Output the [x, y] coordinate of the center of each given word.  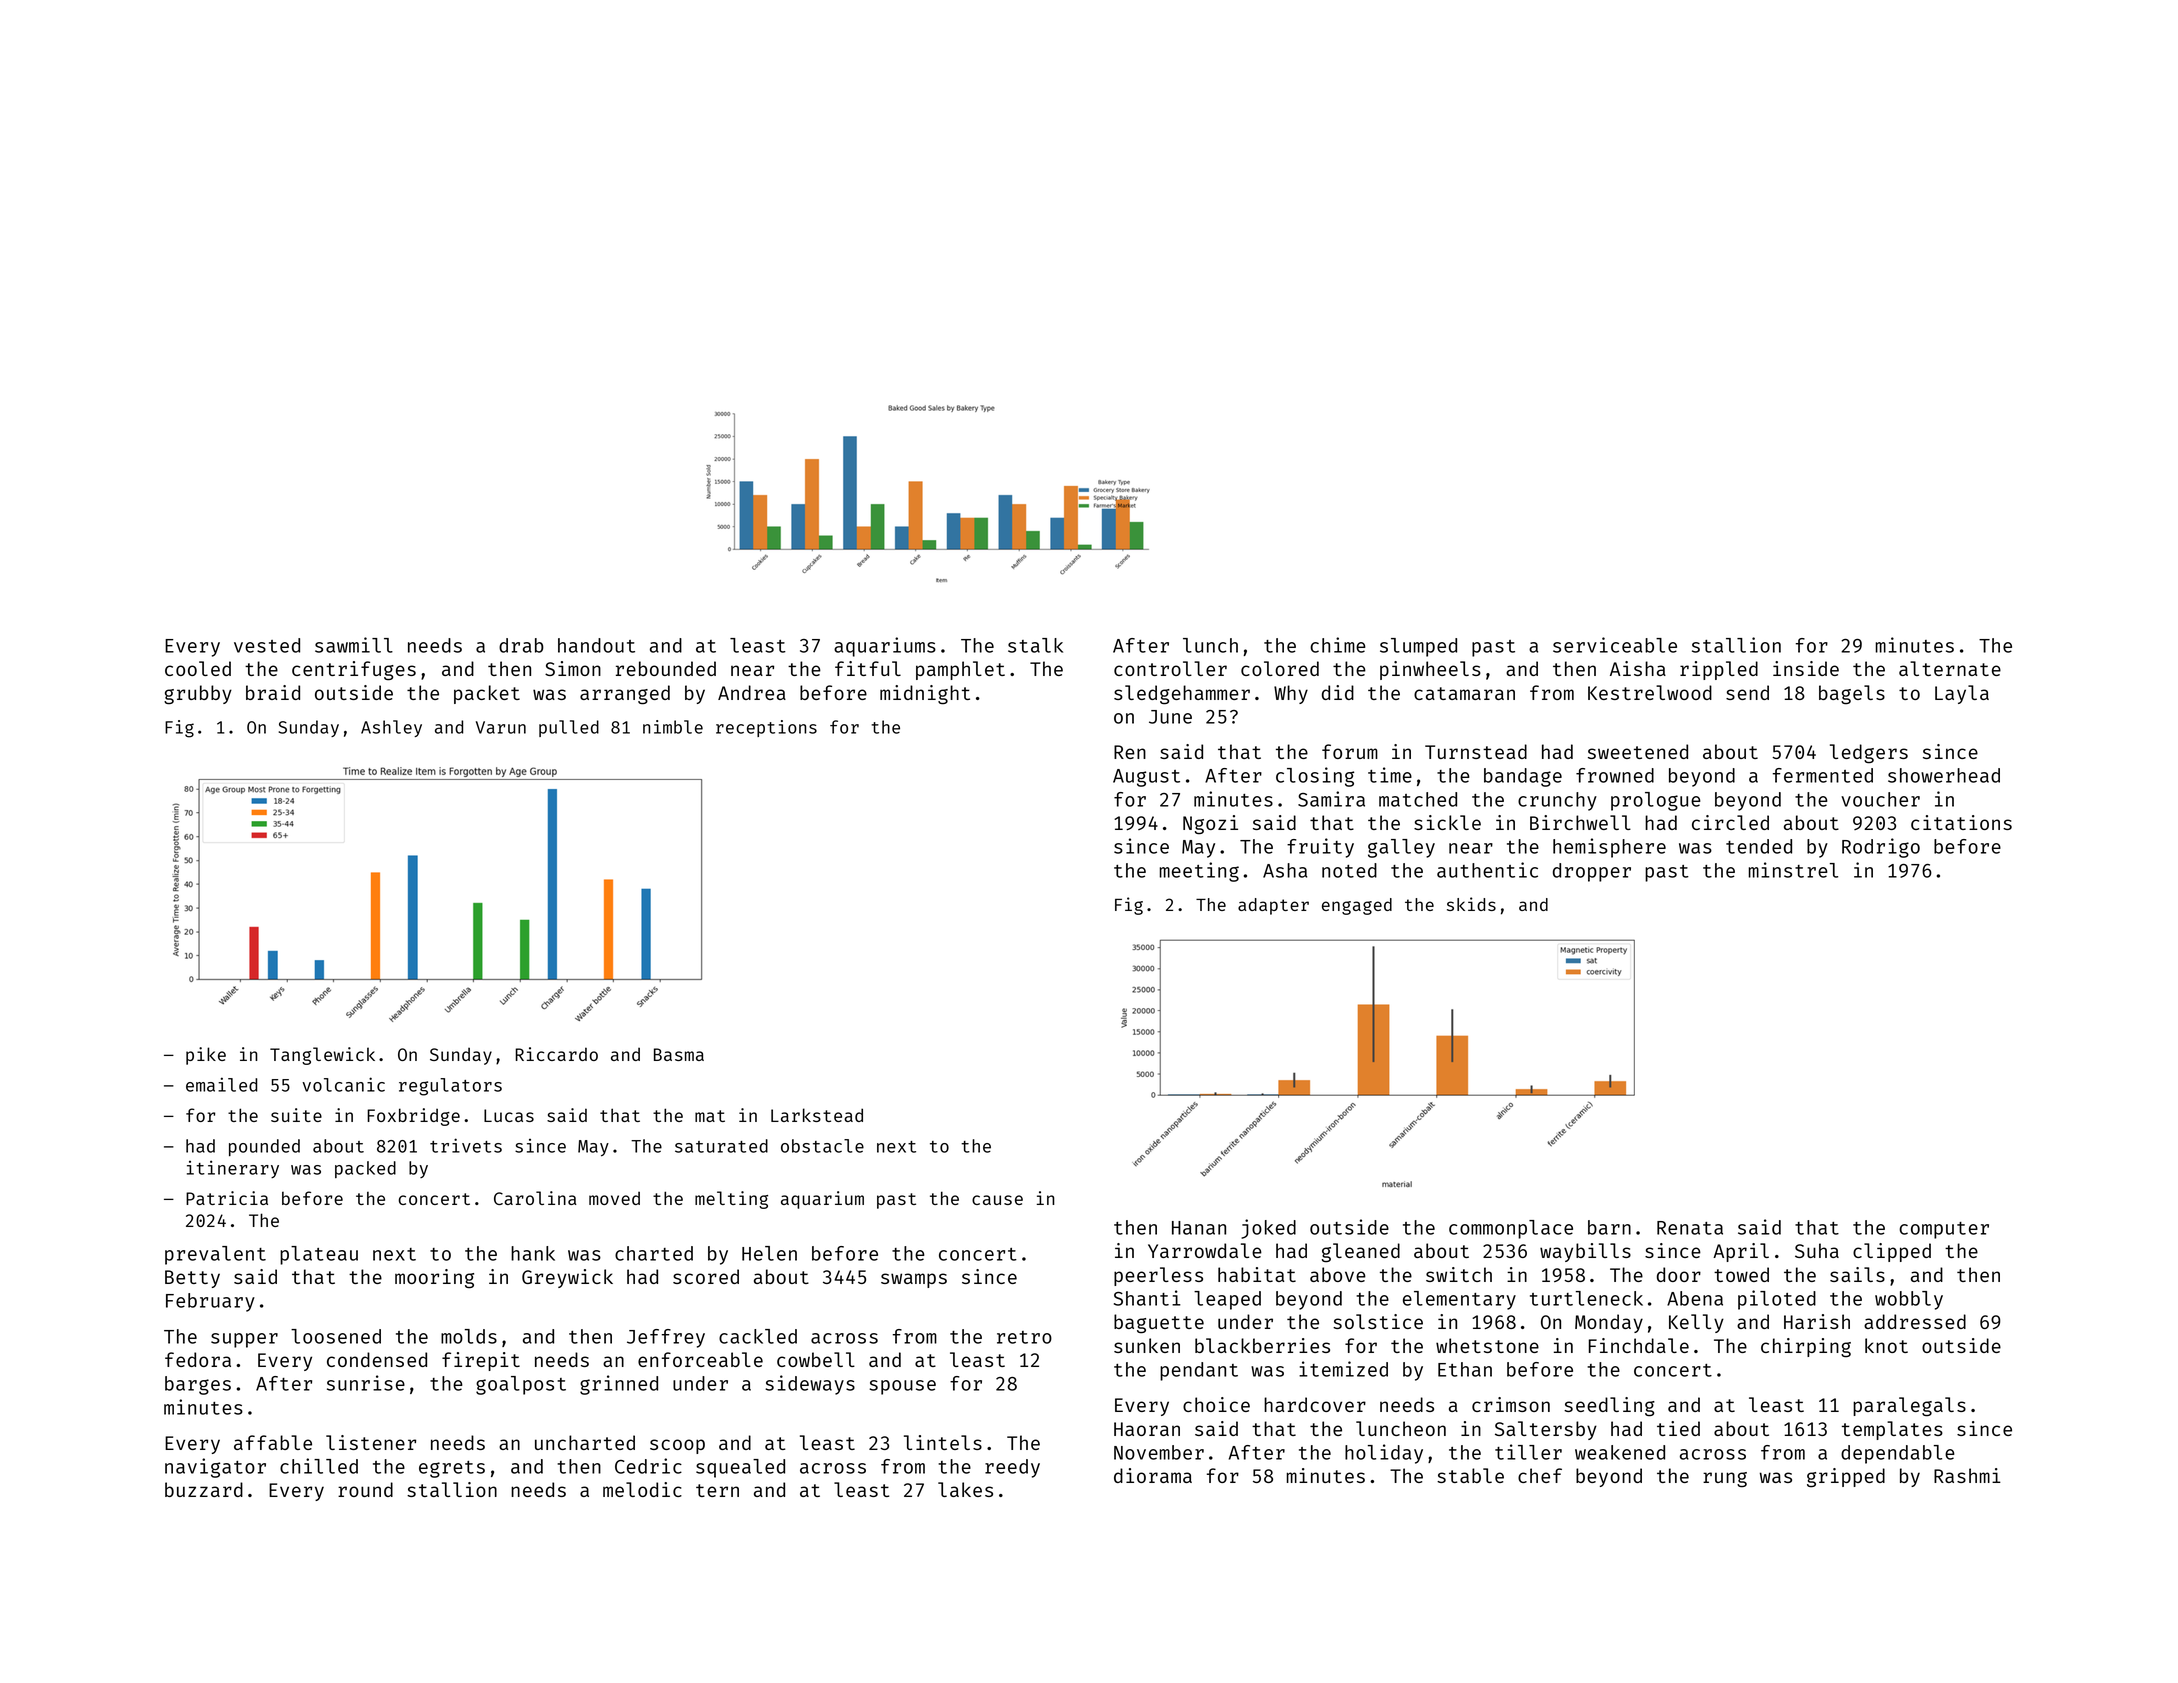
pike [206, 1056]
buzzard [204, 1489]
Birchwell [1580, 822]
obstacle [822, 1146]
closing [1315, 777]
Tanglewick [322, 1056]
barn [1609, 1227]
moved [614, 1198]
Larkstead [817, 1115]
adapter [1273, 906]
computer [1944, 1230]
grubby [198, 695]
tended [1759, 846]
